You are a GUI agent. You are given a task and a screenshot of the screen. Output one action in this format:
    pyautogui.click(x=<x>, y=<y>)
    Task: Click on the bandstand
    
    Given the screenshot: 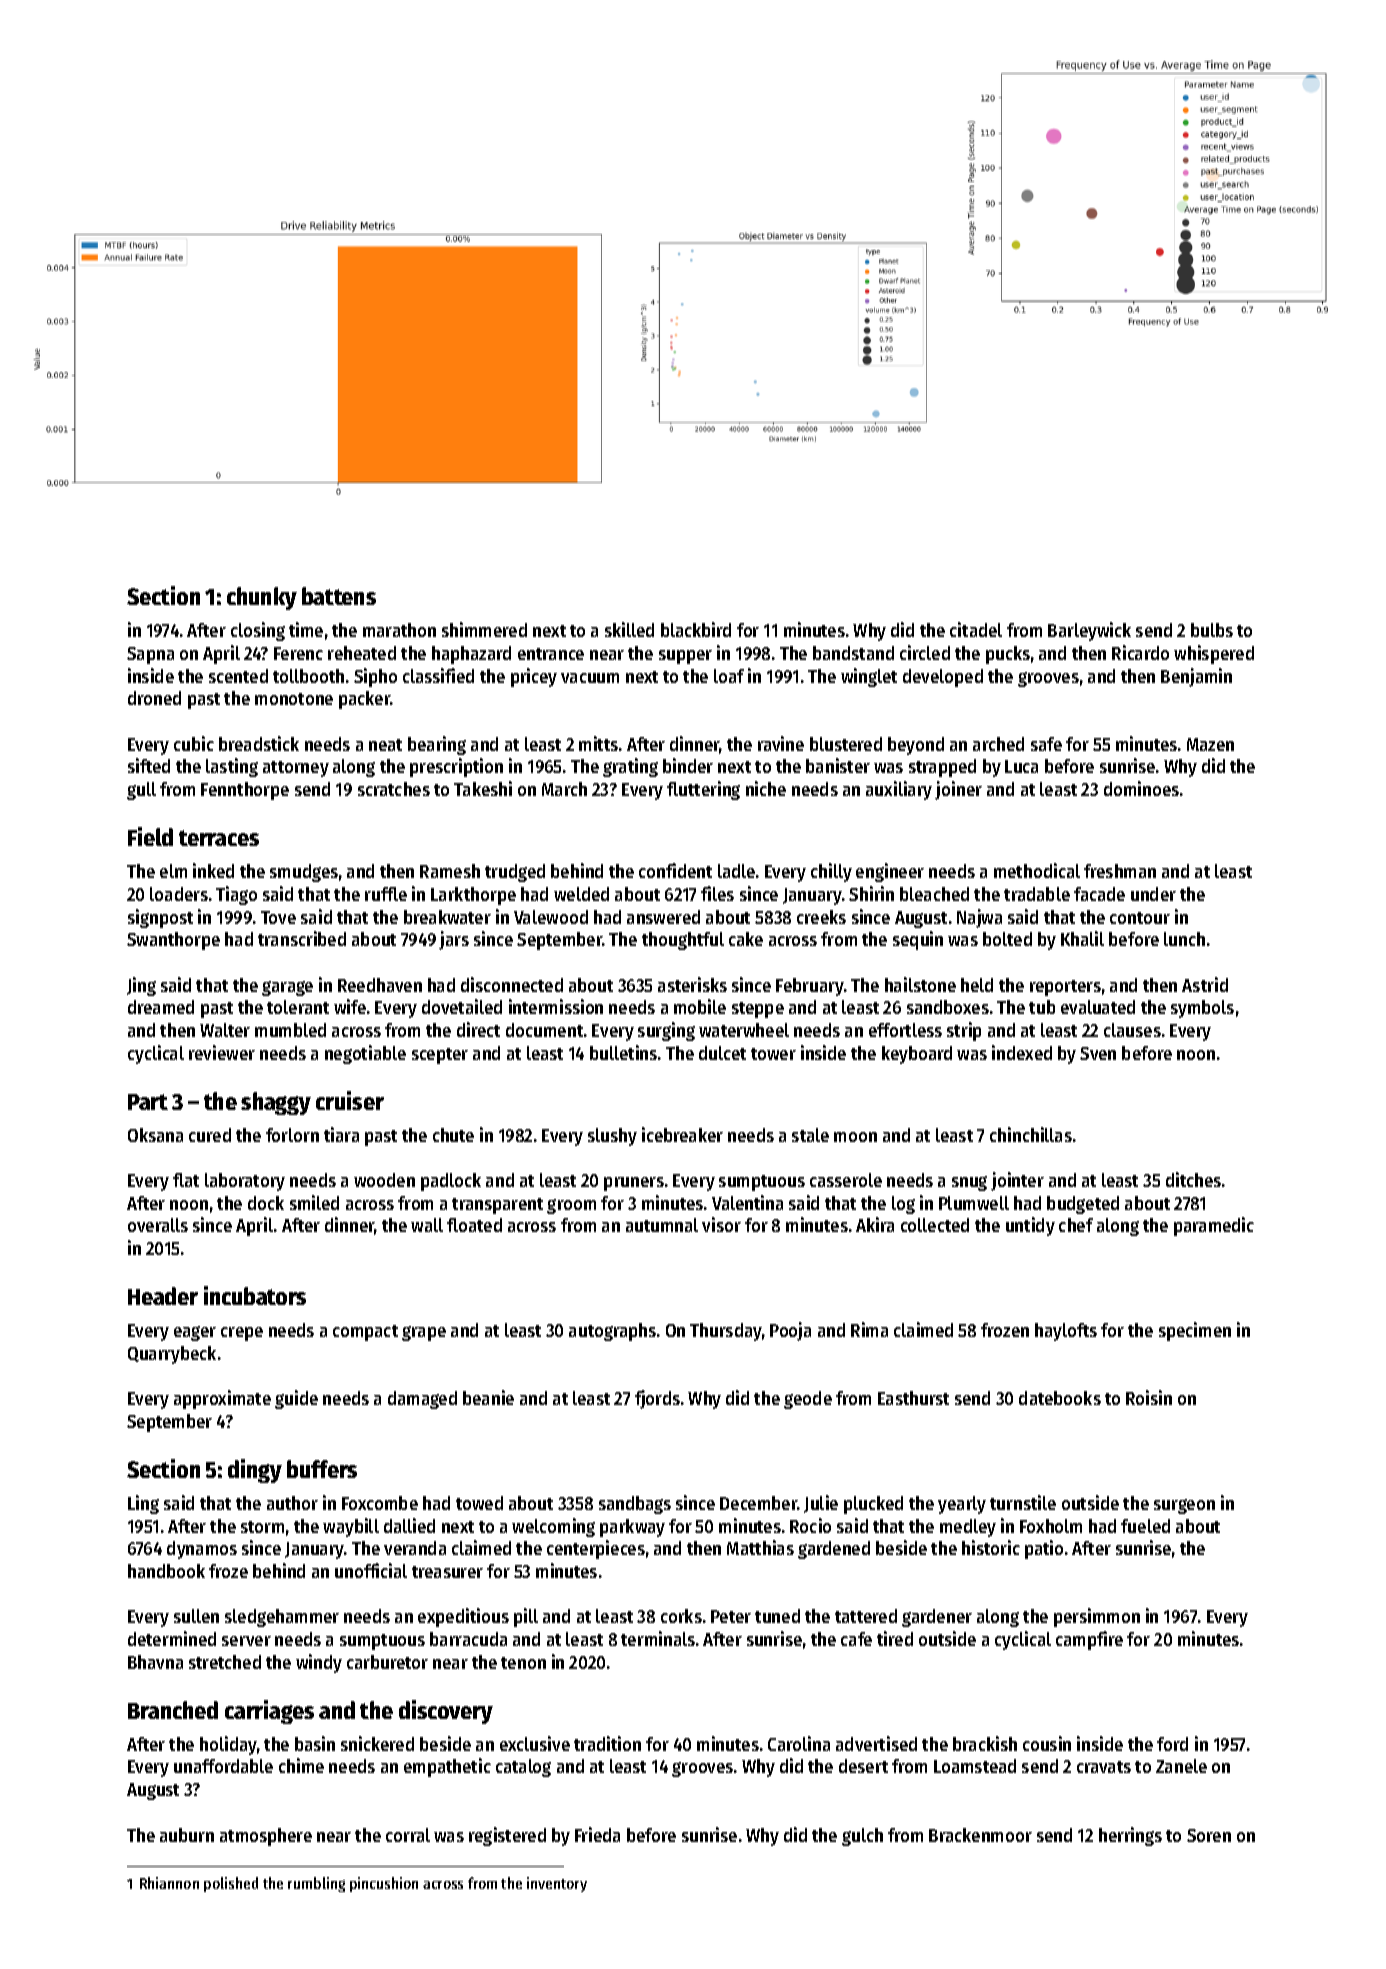 What is the action you would take?
    pyautogui.click(x=853, y=653)
